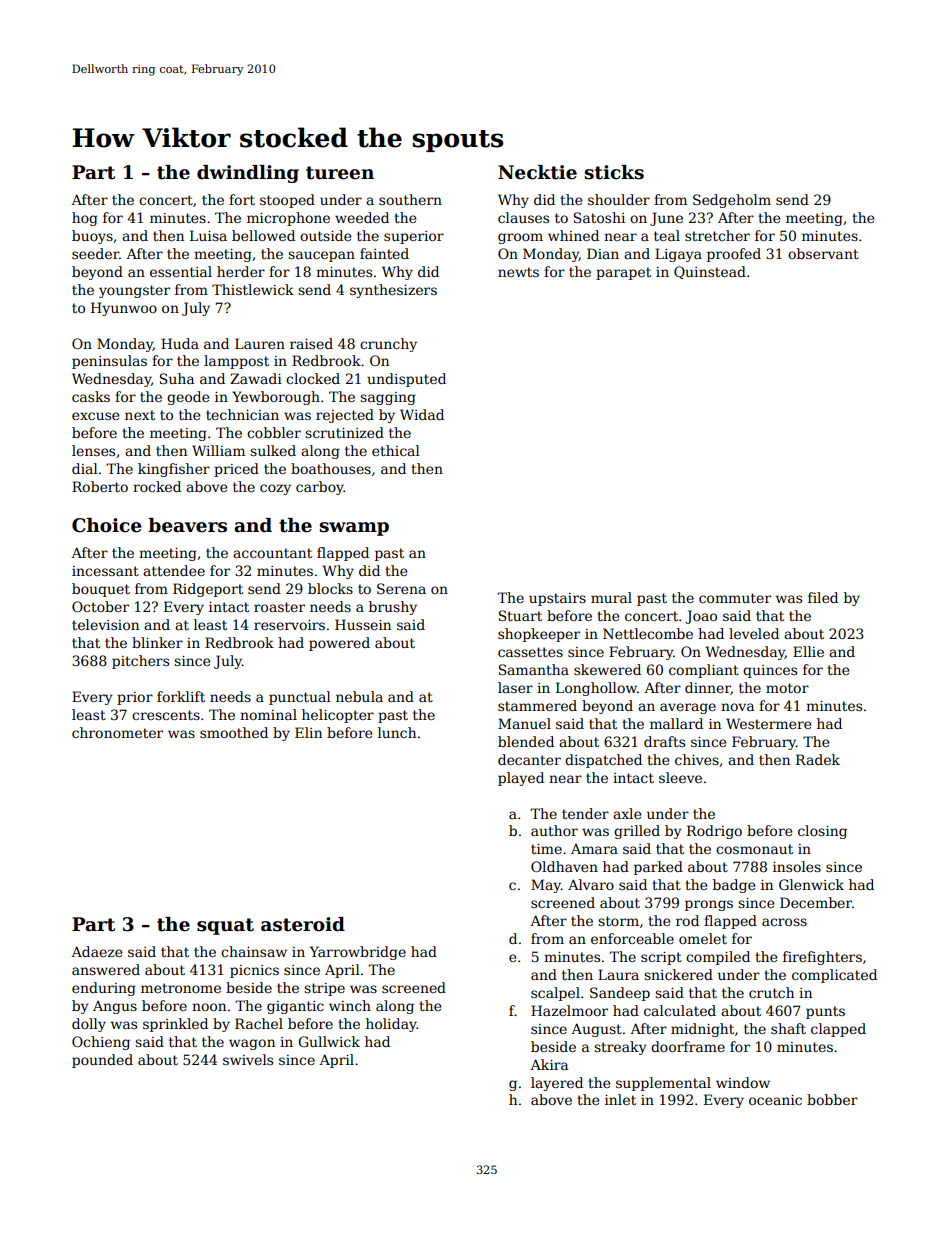 The width and height of the screenshot is (952, 1233). I want to click on Westermere, so click(768, 723).
